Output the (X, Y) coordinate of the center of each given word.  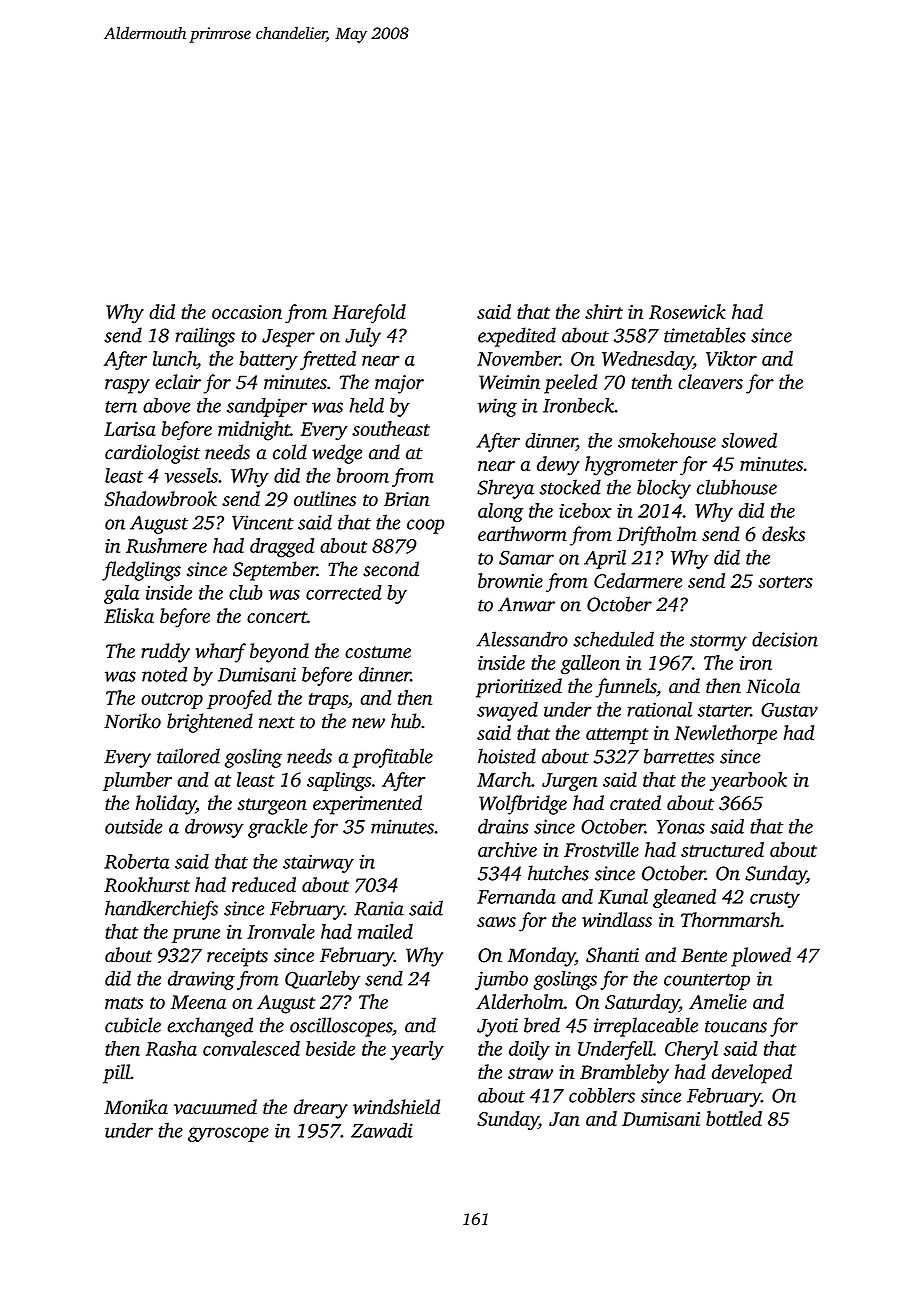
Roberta (137, 861)
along (500, 512)
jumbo (501, 980)
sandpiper (267, 407)
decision (785, 639)
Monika (136, 1107)
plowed (761, 957)
